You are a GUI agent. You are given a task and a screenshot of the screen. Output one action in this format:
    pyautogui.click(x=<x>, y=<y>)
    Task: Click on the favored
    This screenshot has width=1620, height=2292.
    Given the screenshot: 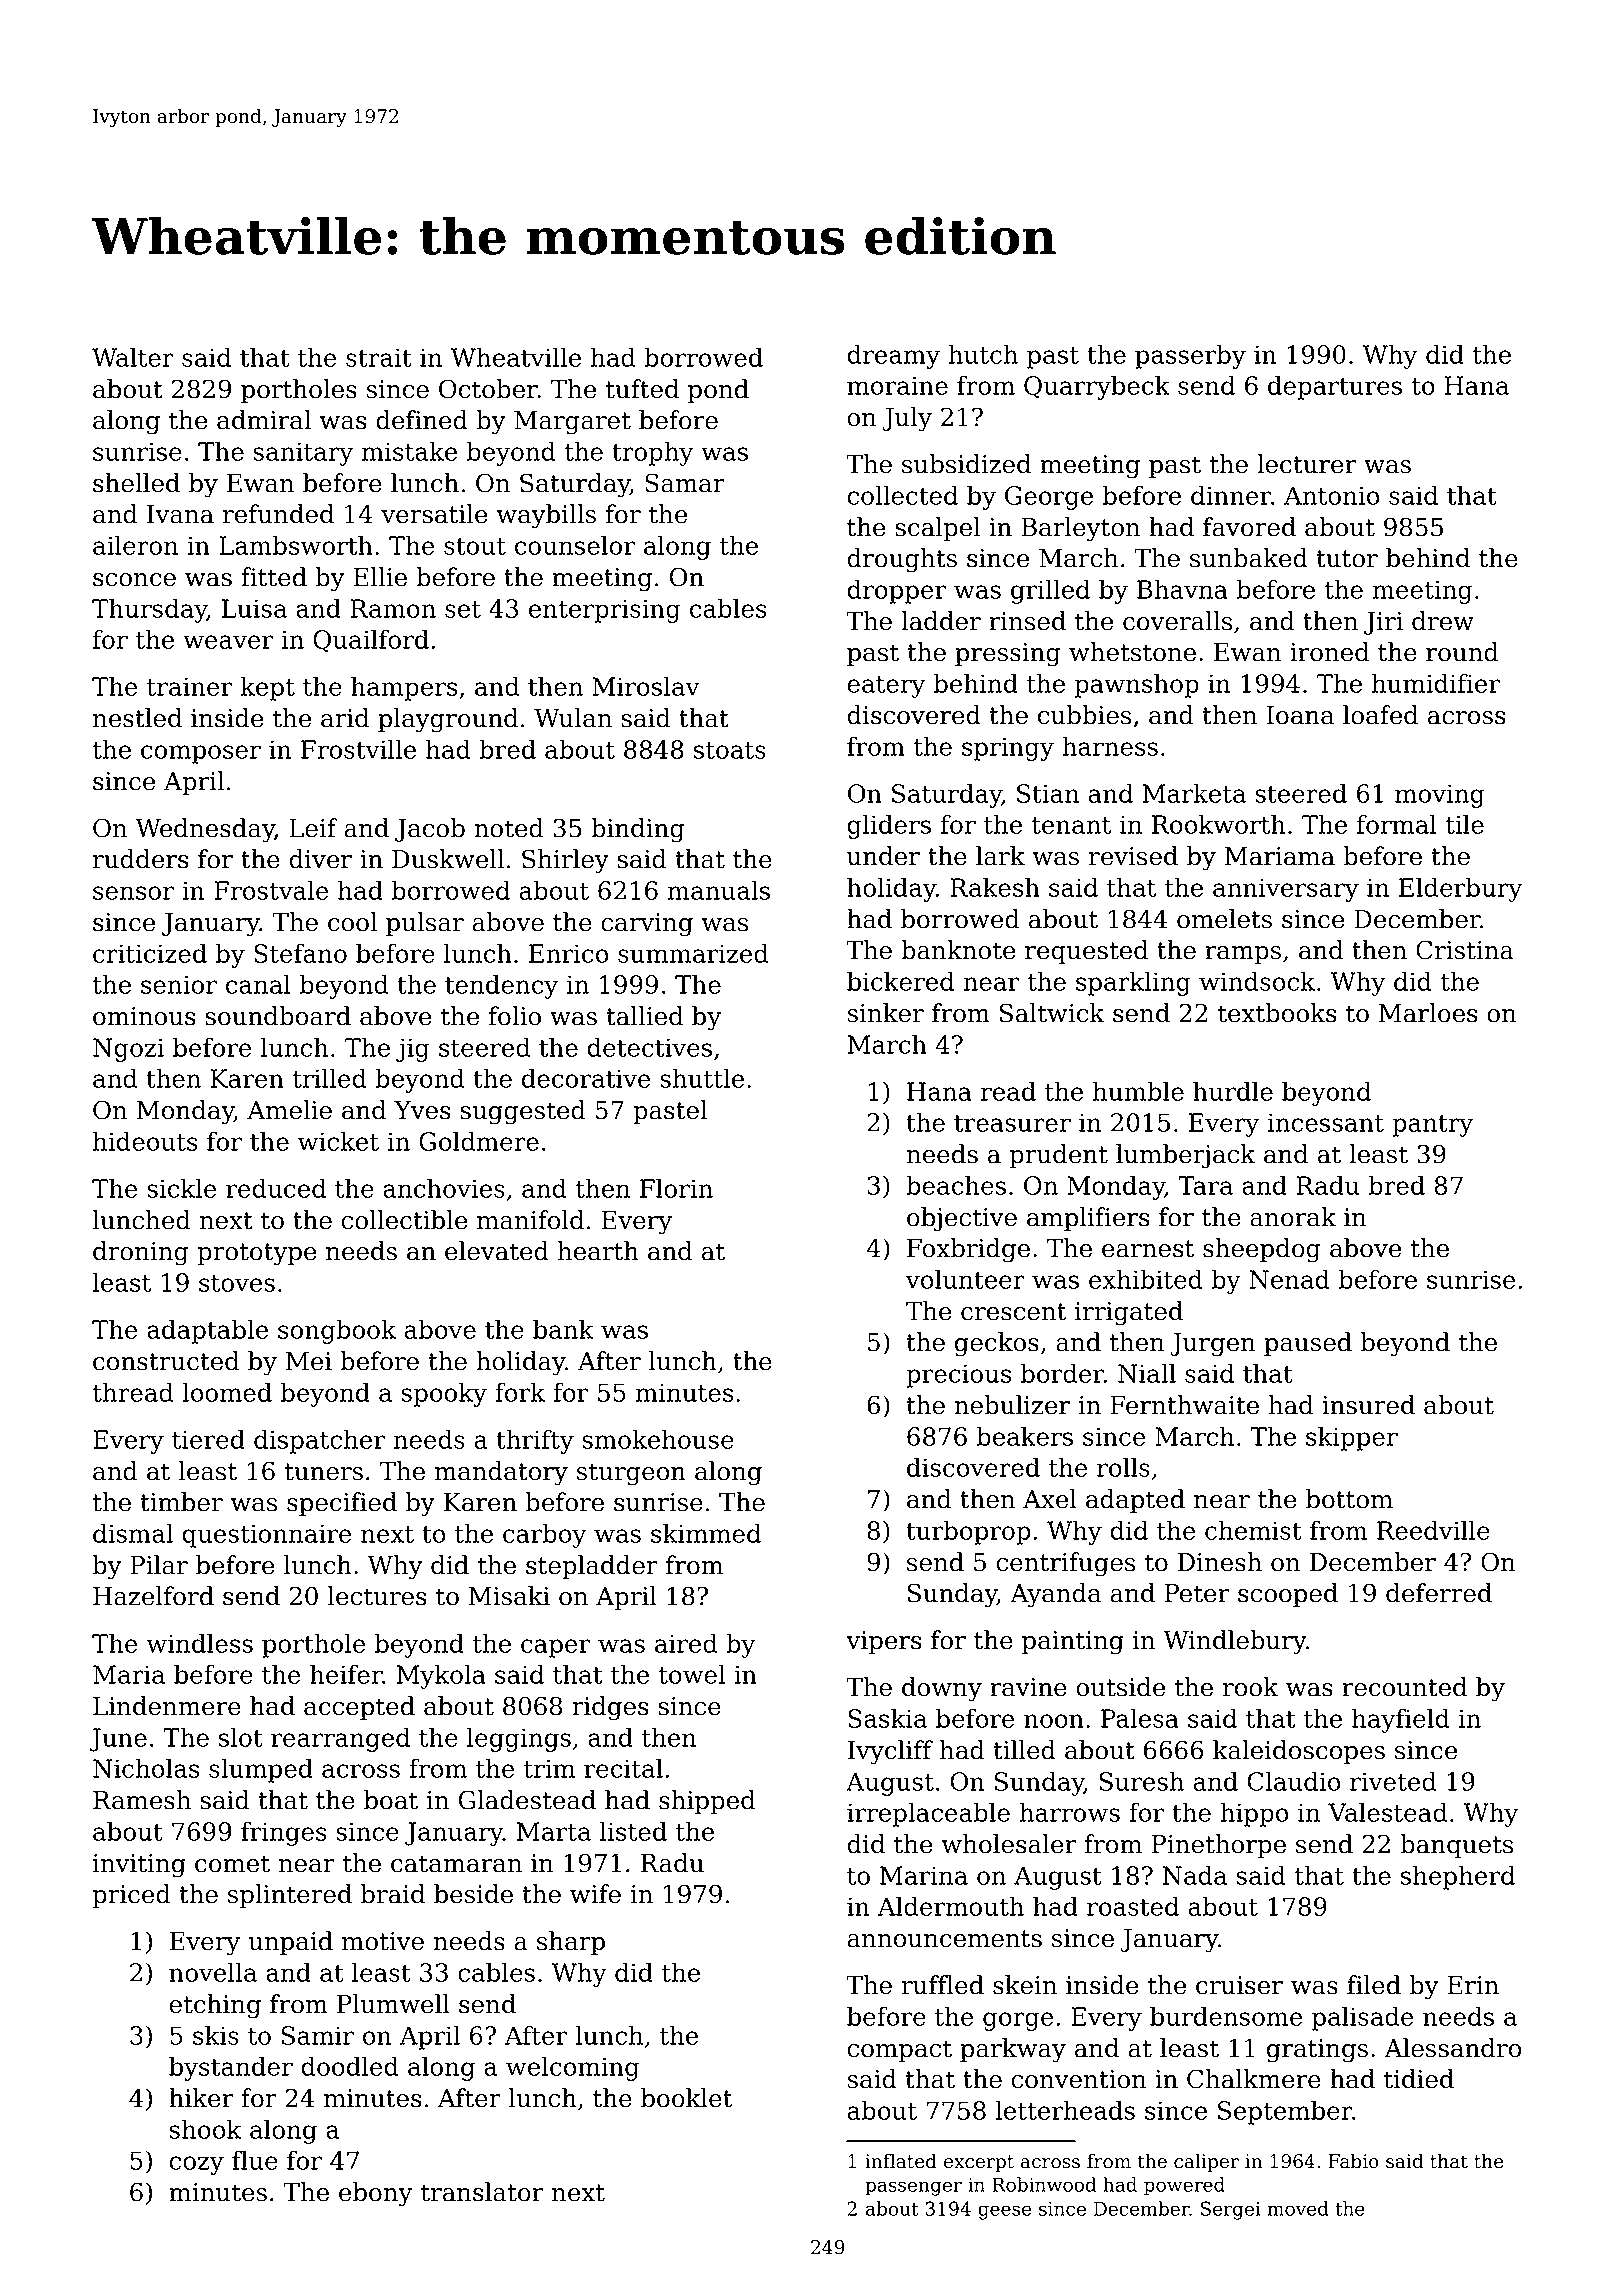 What is the action you would take?
    pyautogui.click(x=1249, y=527)
